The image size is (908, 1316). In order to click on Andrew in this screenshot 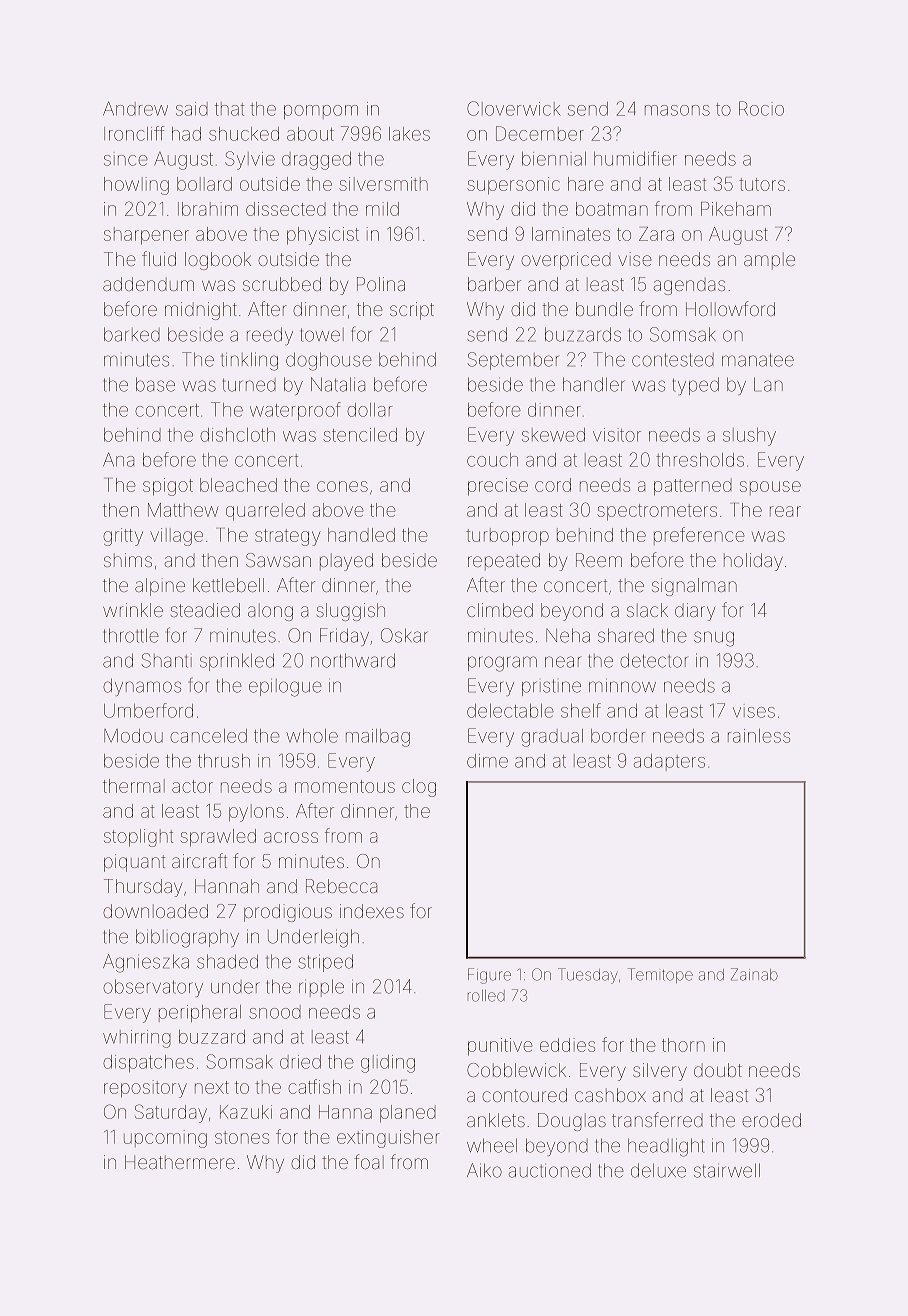, I will do `click(135, 108)`.
